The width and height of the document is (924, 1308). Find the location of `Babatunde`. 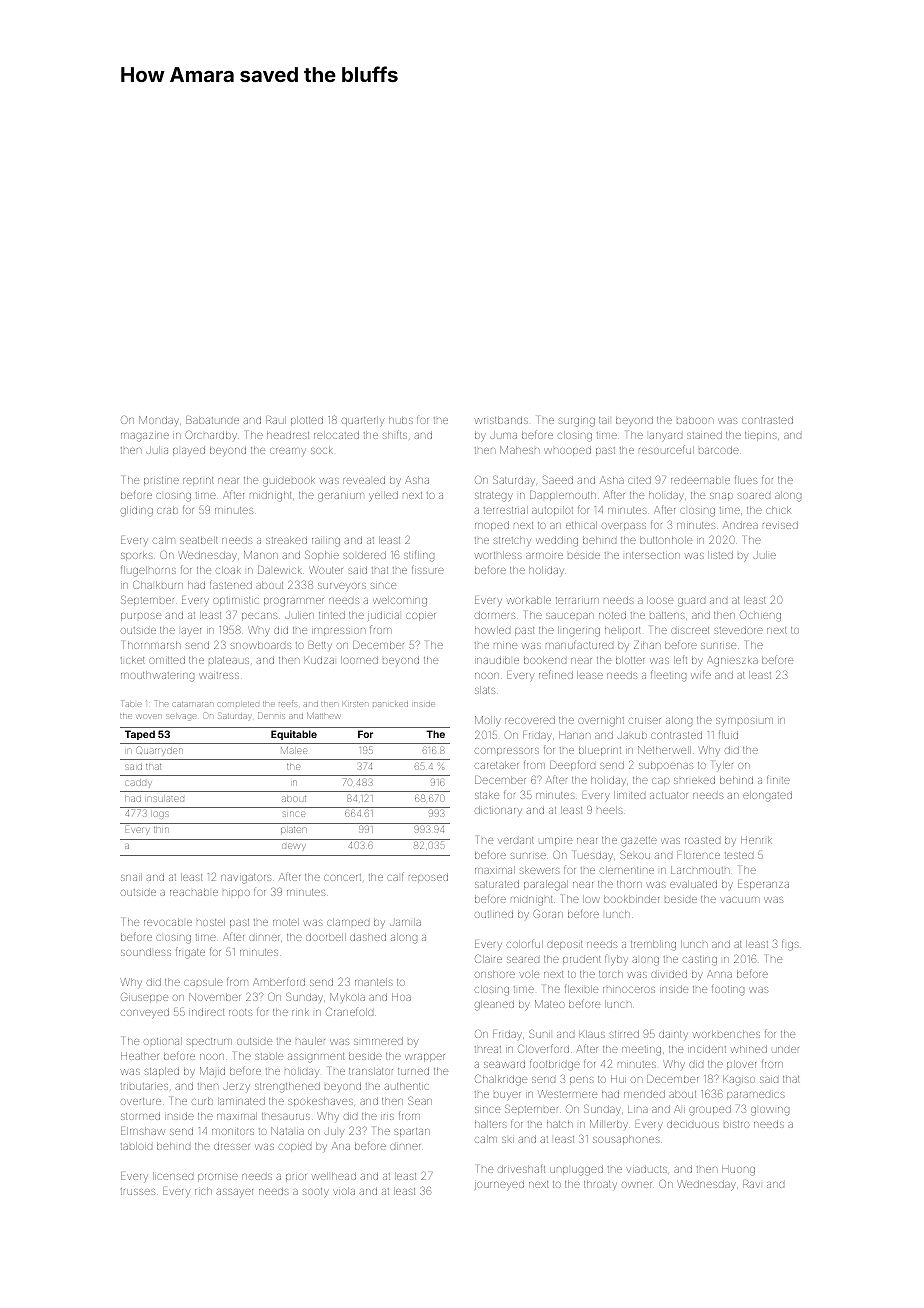

Babatunde is located at coordinates (212, 420).
